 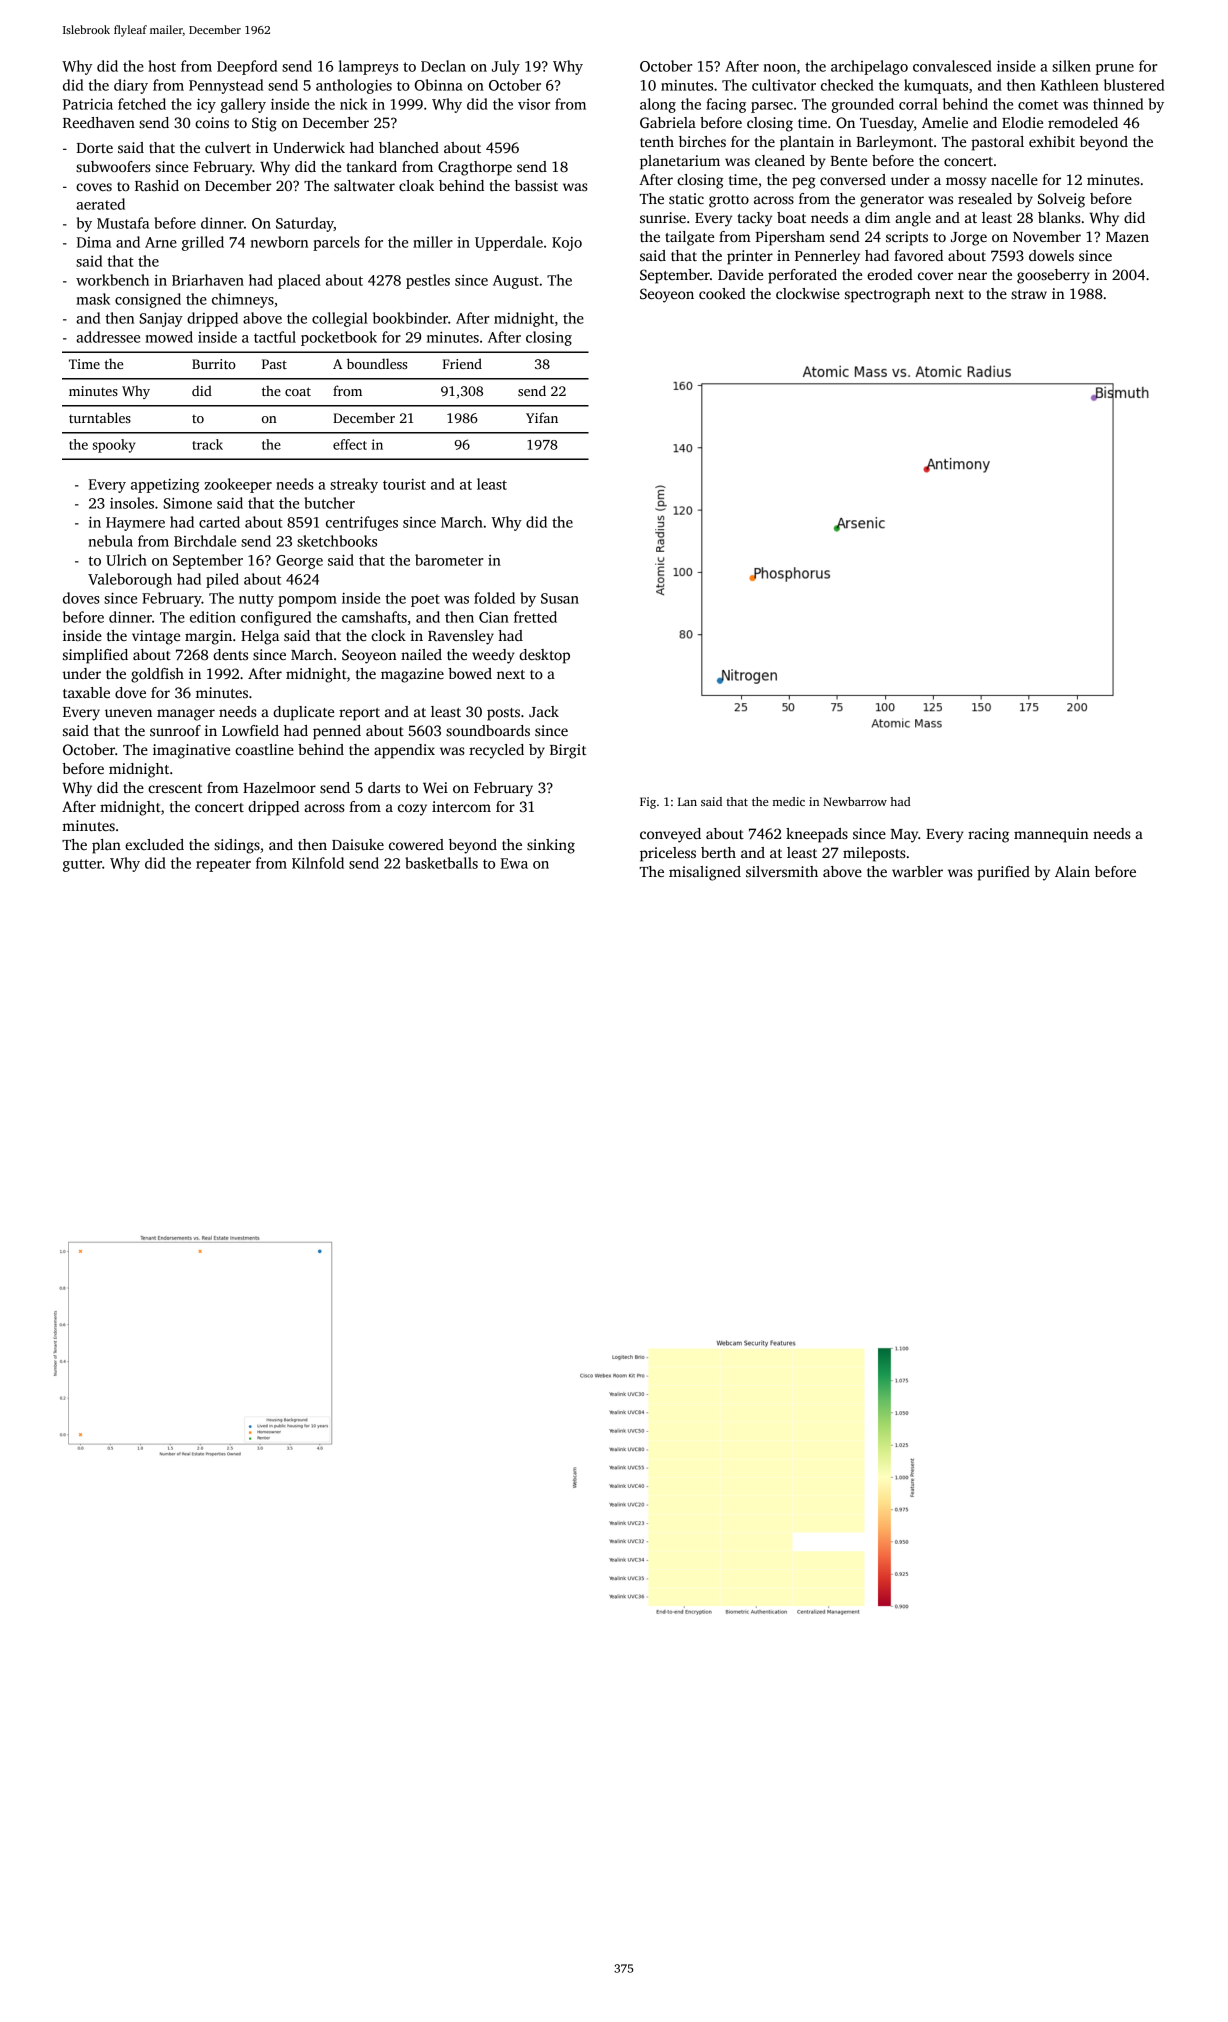 I want to click on convalesced, so click(x=952, y=66).
